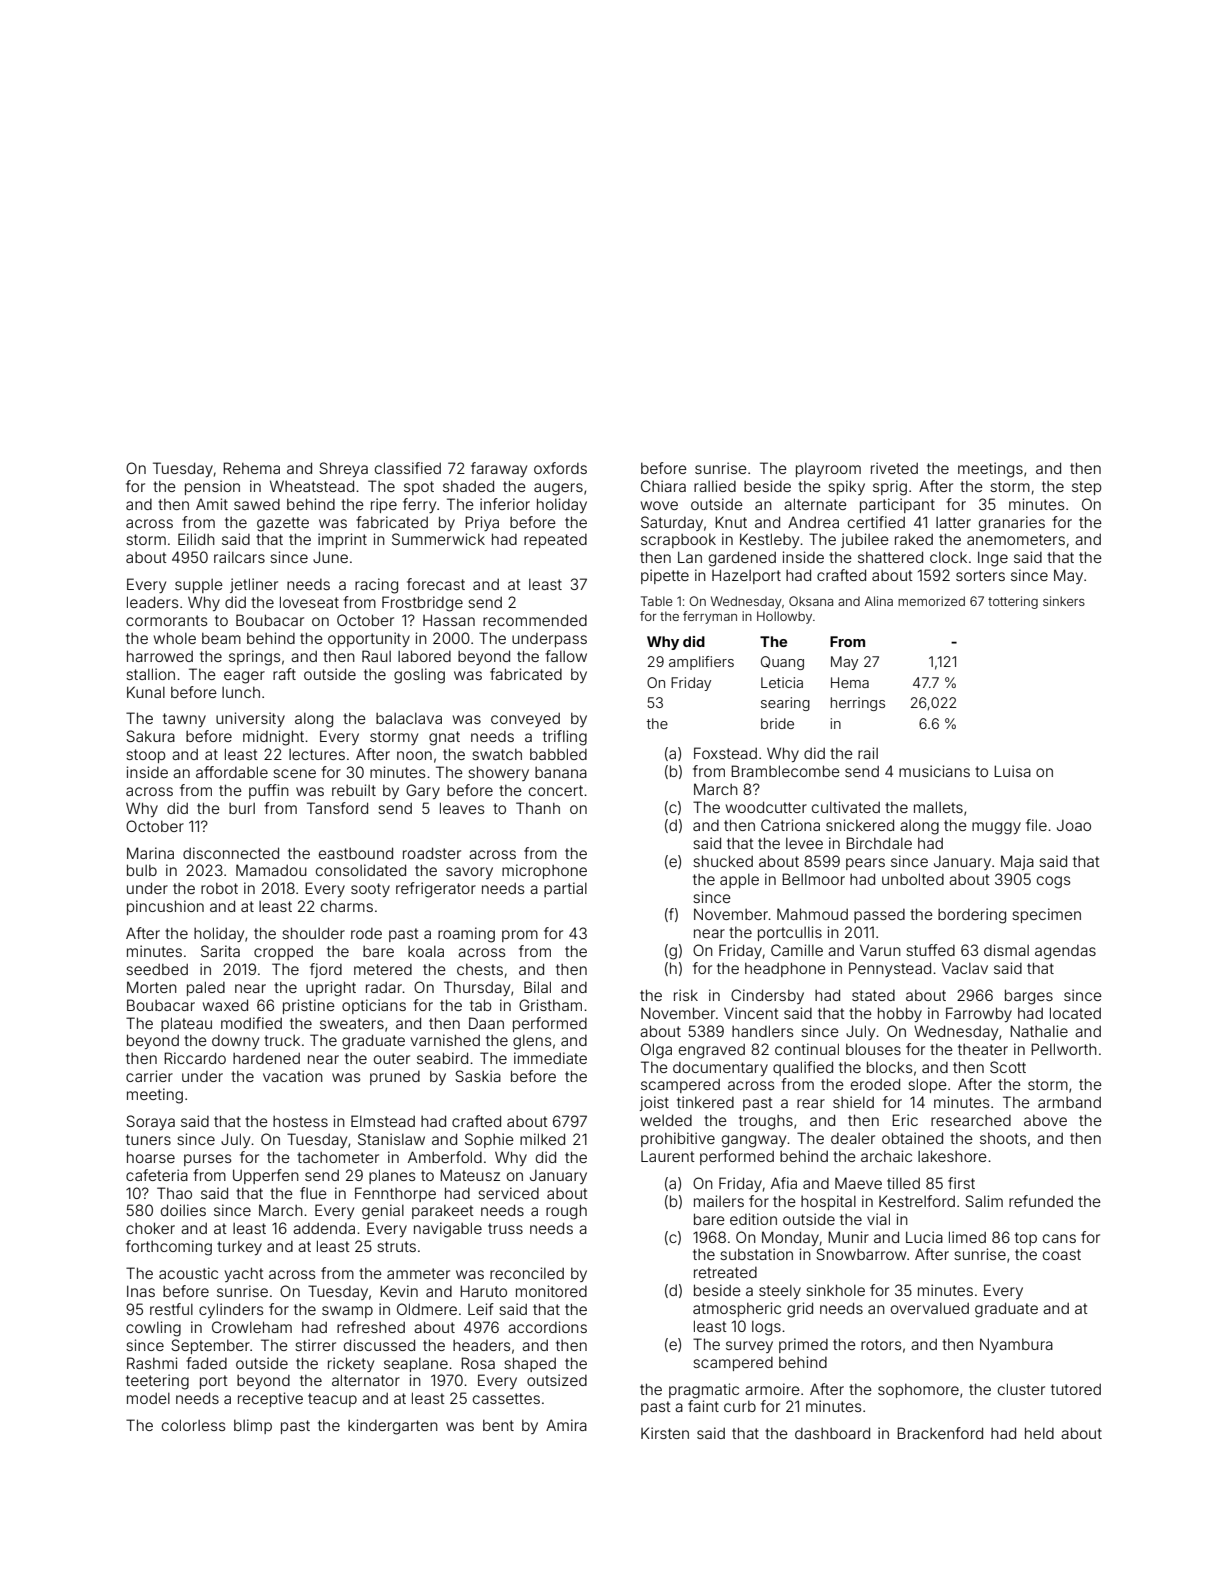 This screenshot has width=1228, height=1590. I want to click on model, so click(148, 1398).
